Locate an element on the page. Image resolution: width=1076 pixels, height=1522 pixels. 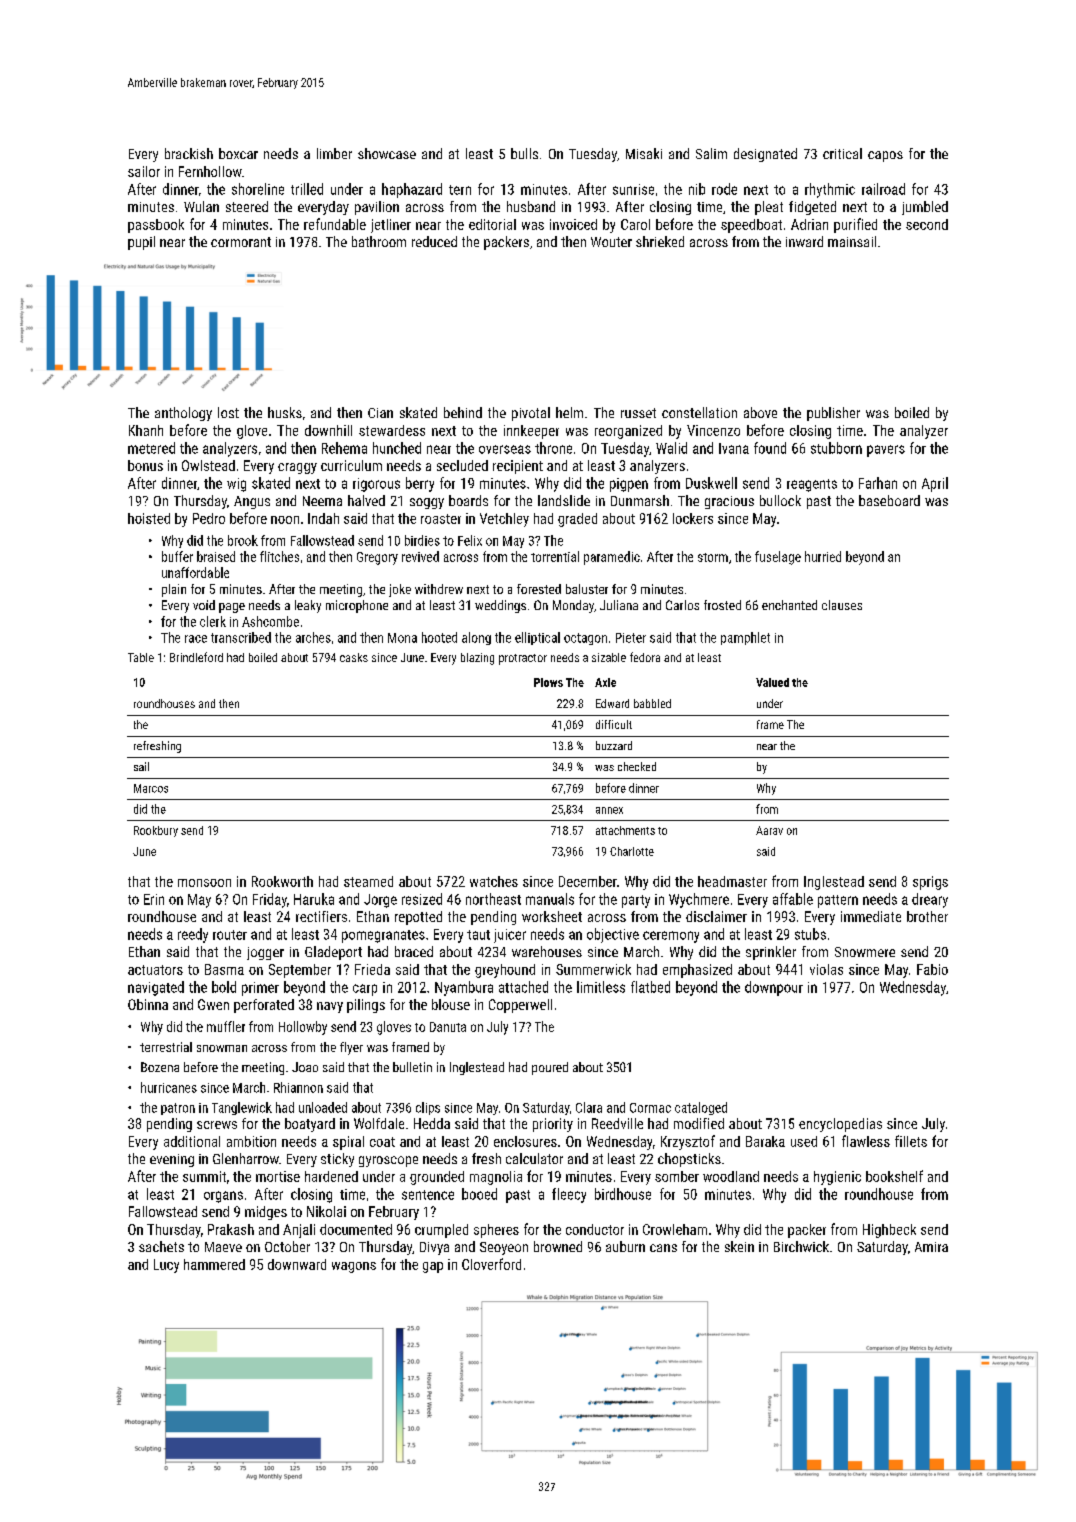
mortise is located at coordinates (278, 1176).
